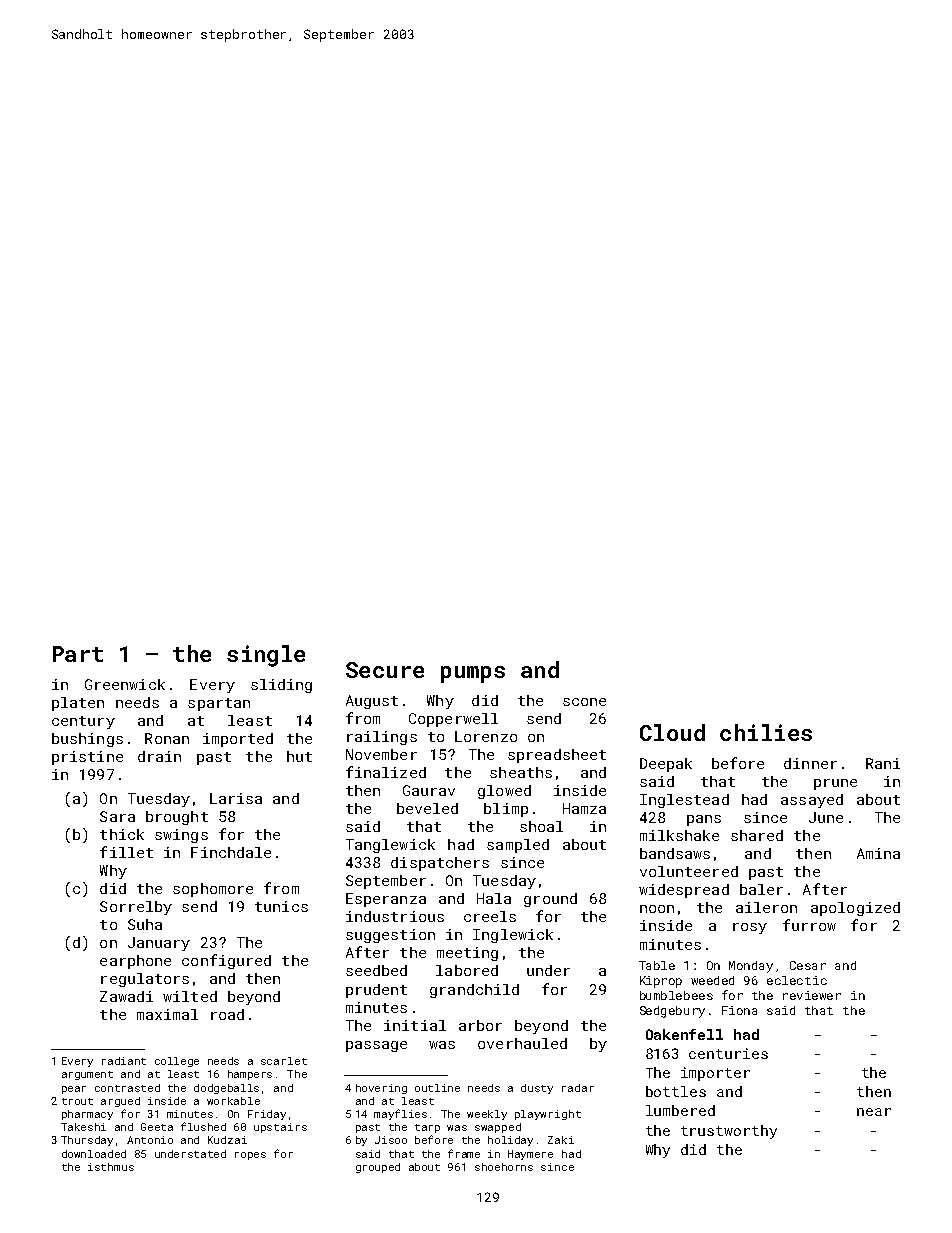  What do you see at coordinates (537, 1089) in the document?
I see `dusty` at bounding box center [537, 1089].
